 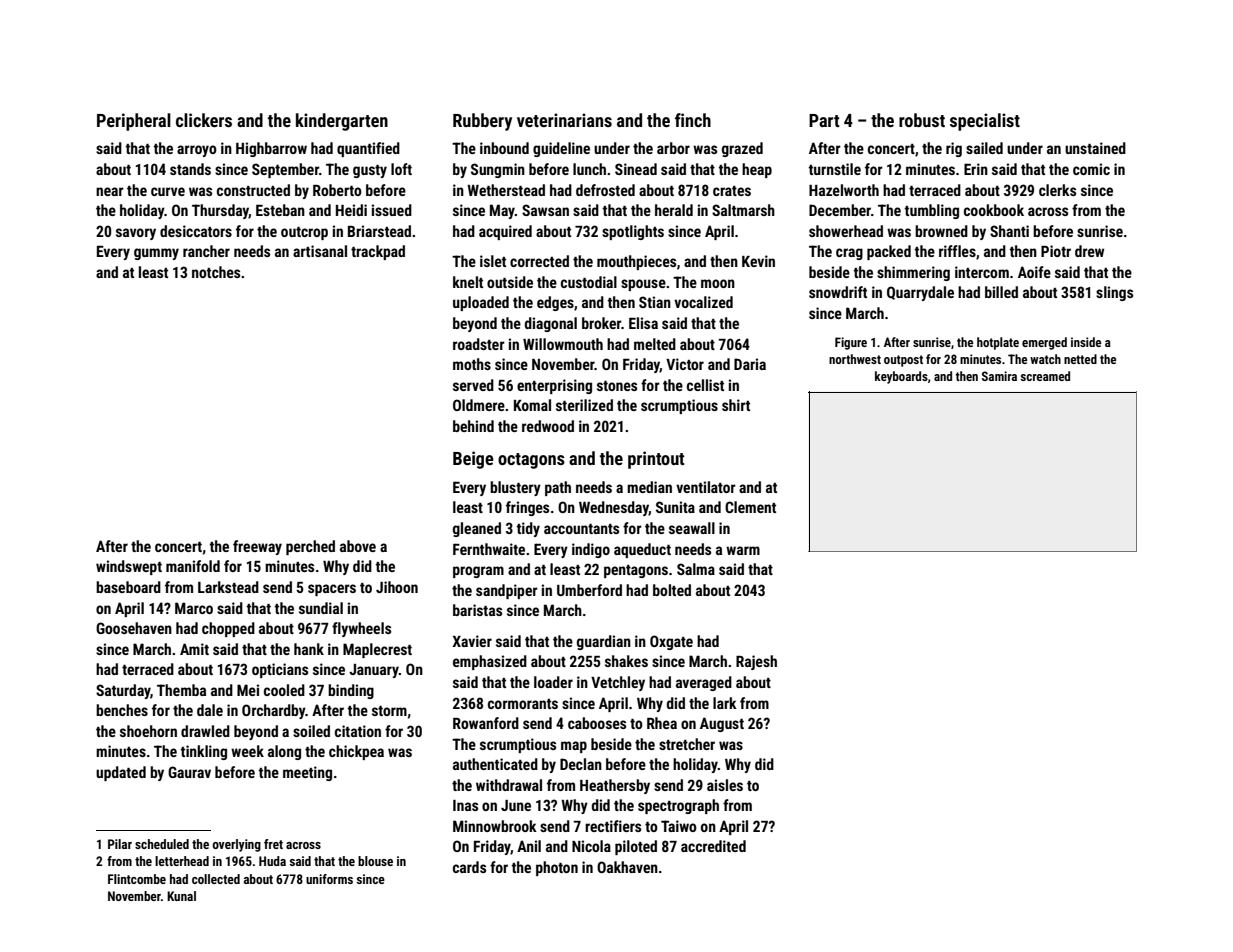 What do you see at coordinates (557, 868) in the screenshot?
I see `photon` at bounding box center [557, 868].
